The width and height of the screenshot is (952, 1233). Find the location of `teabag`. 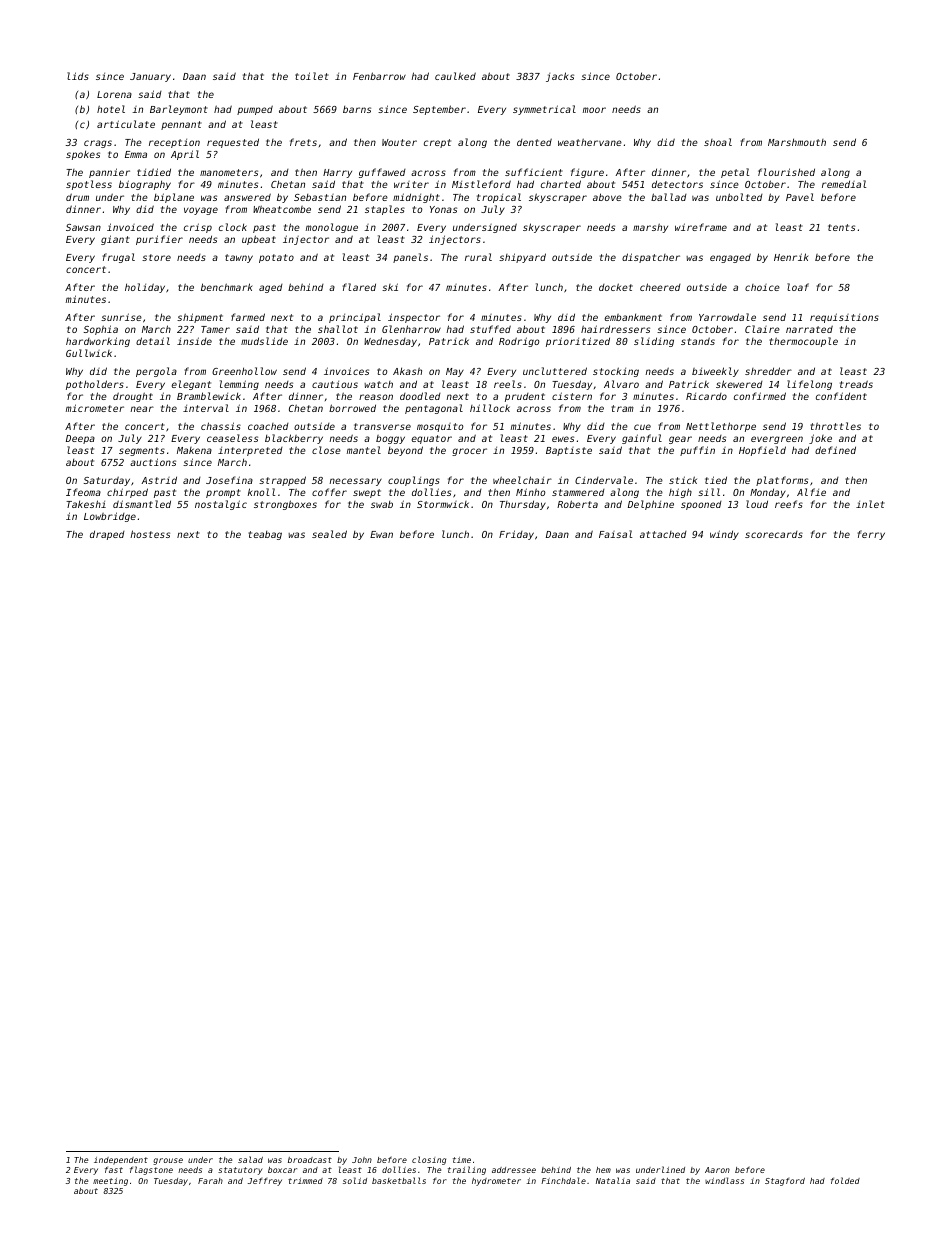

teabag is located at coordinates (265, 535).
